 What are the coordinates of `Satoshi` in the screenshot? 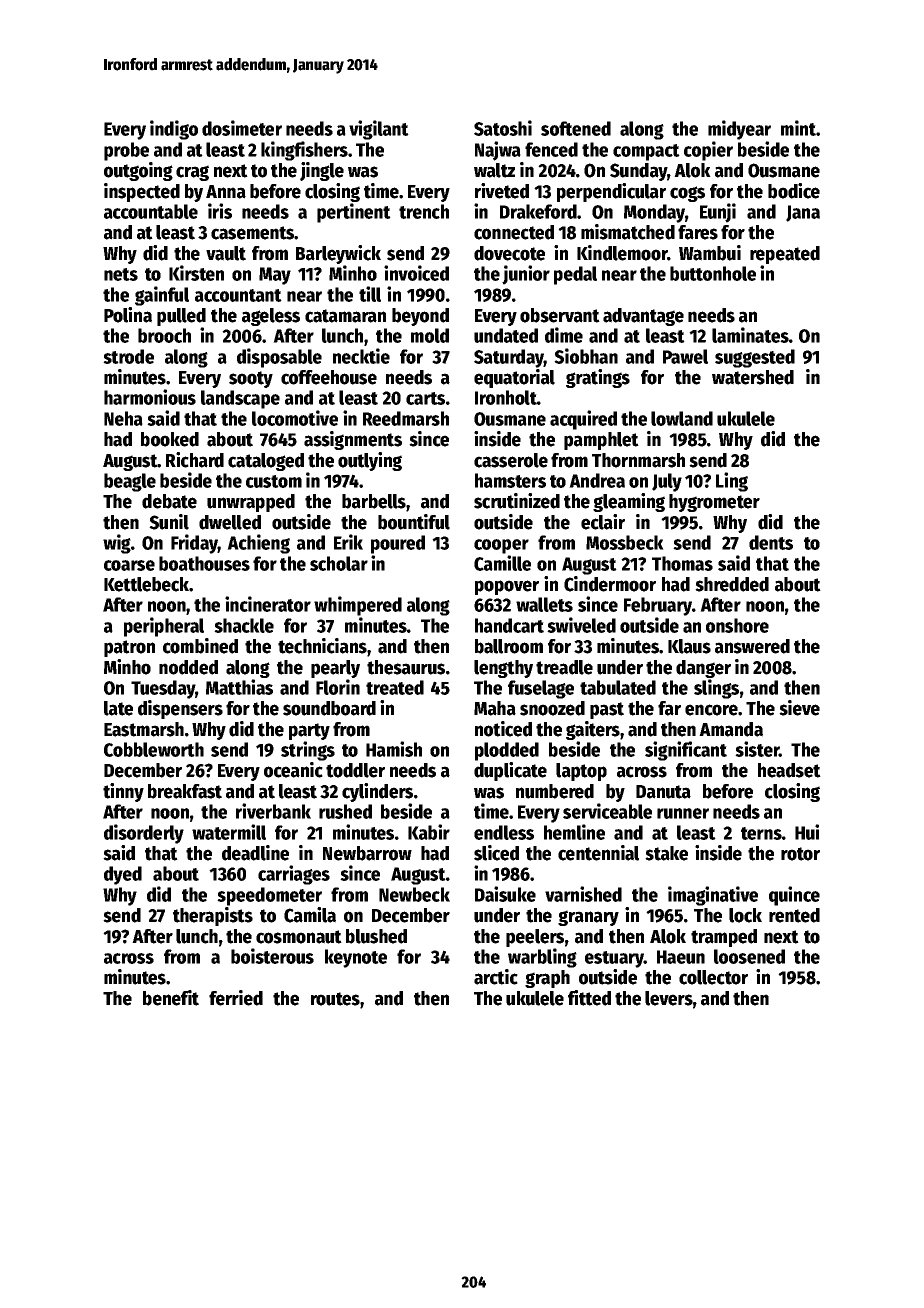 It's located at (503, 128).
